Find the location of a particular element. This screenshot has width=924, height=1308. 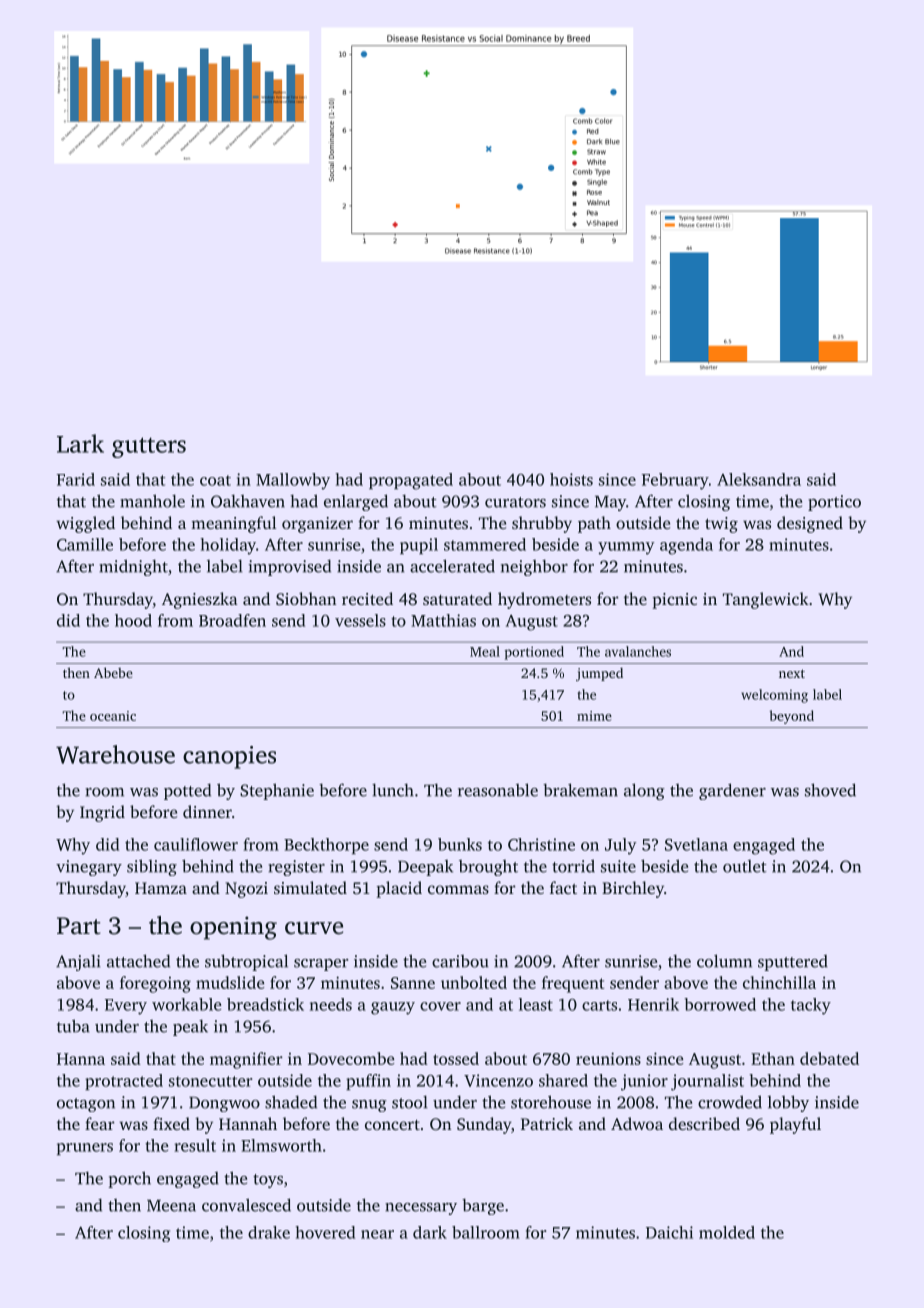

propagated is located at coordinates (411, 481).
